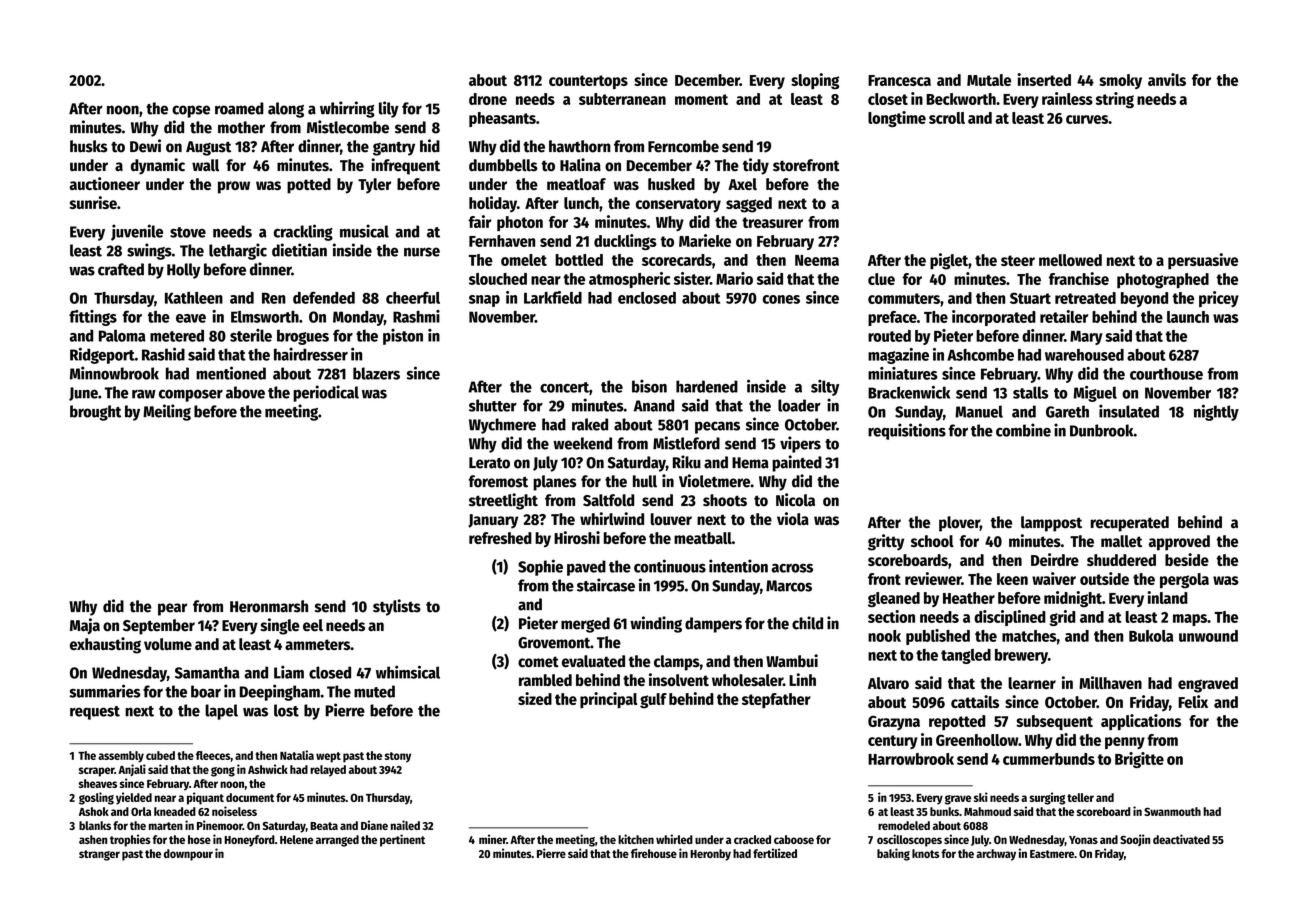 This document has width=1308, height=924. What do you see at coordinates (581, 203) in the document?
I see `lunch` at bounding box center [581, 203].
